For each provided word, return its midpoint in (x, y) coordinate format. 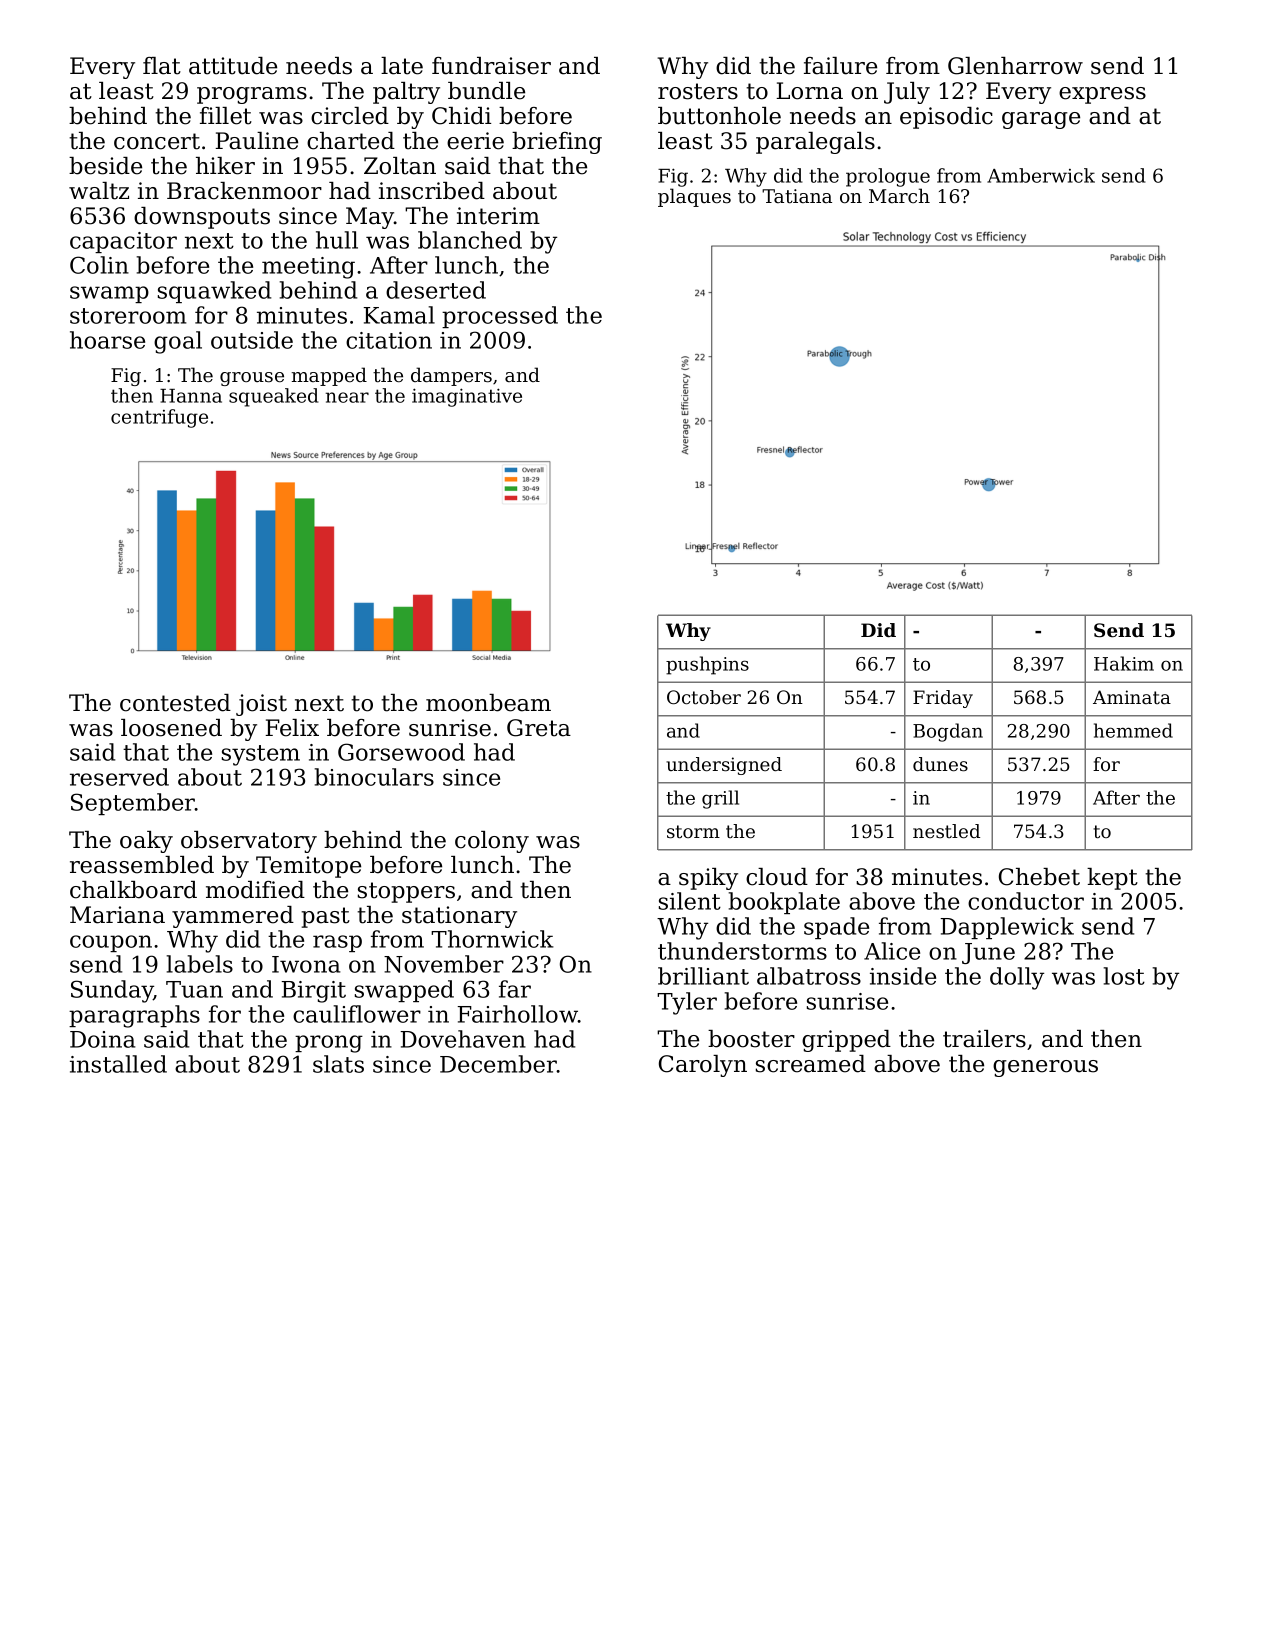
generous (1045, 1068)
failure (840, 66)
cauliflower (357, 1014)
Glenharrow (1015, 66)
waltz (99, 191)
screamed (811, 1064)
